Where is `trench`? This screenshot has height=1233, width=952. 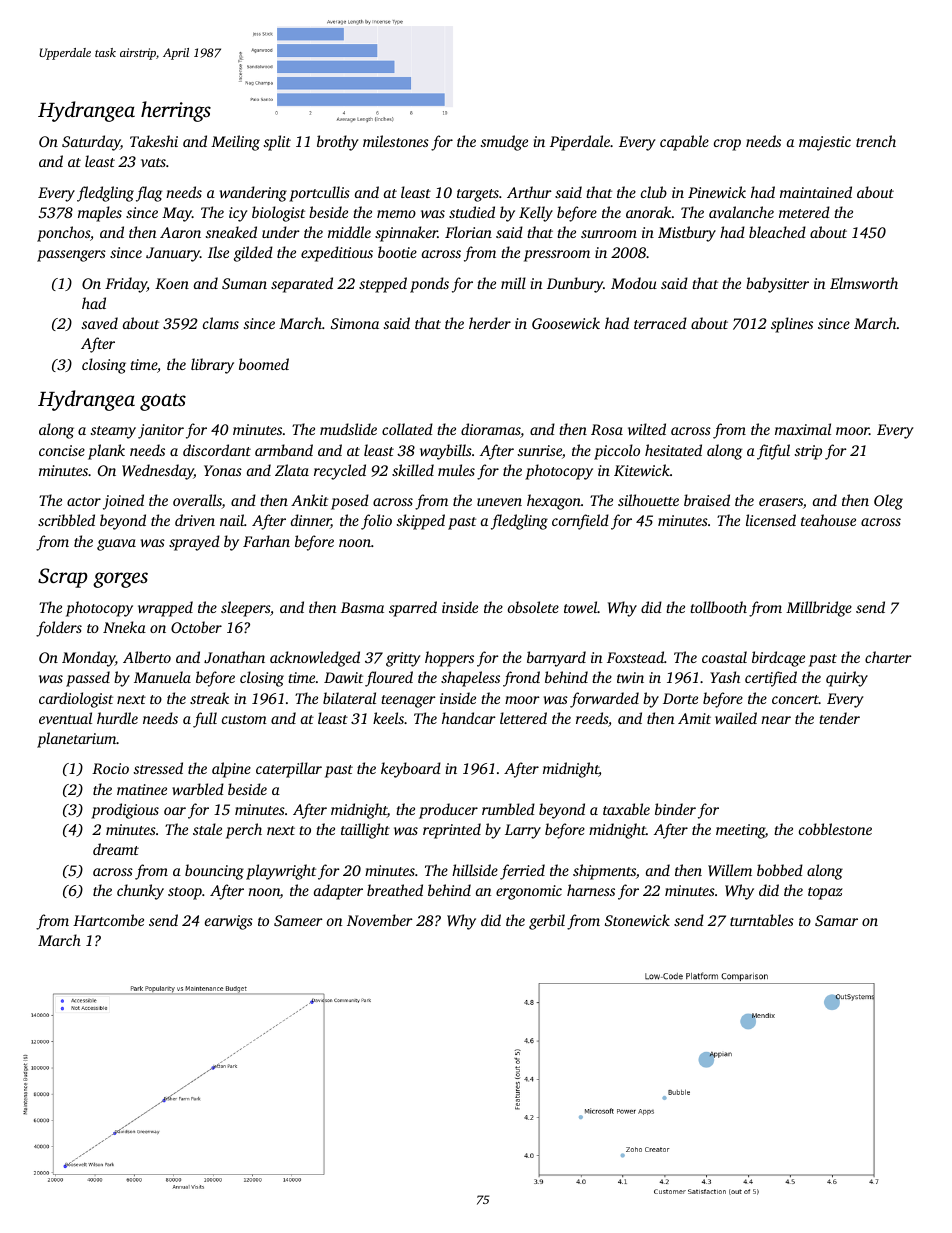
trench is located at coordinates (876, 141).
